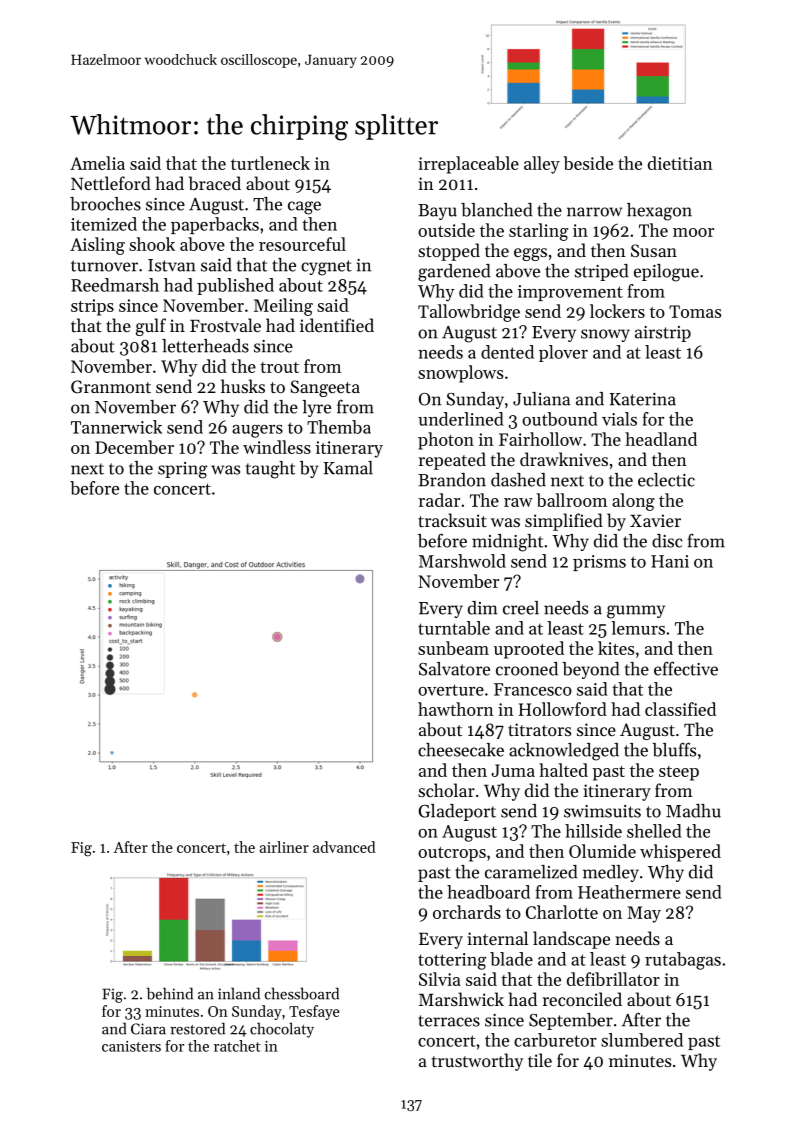  I want to click on Amelia, so click(97, 163).
